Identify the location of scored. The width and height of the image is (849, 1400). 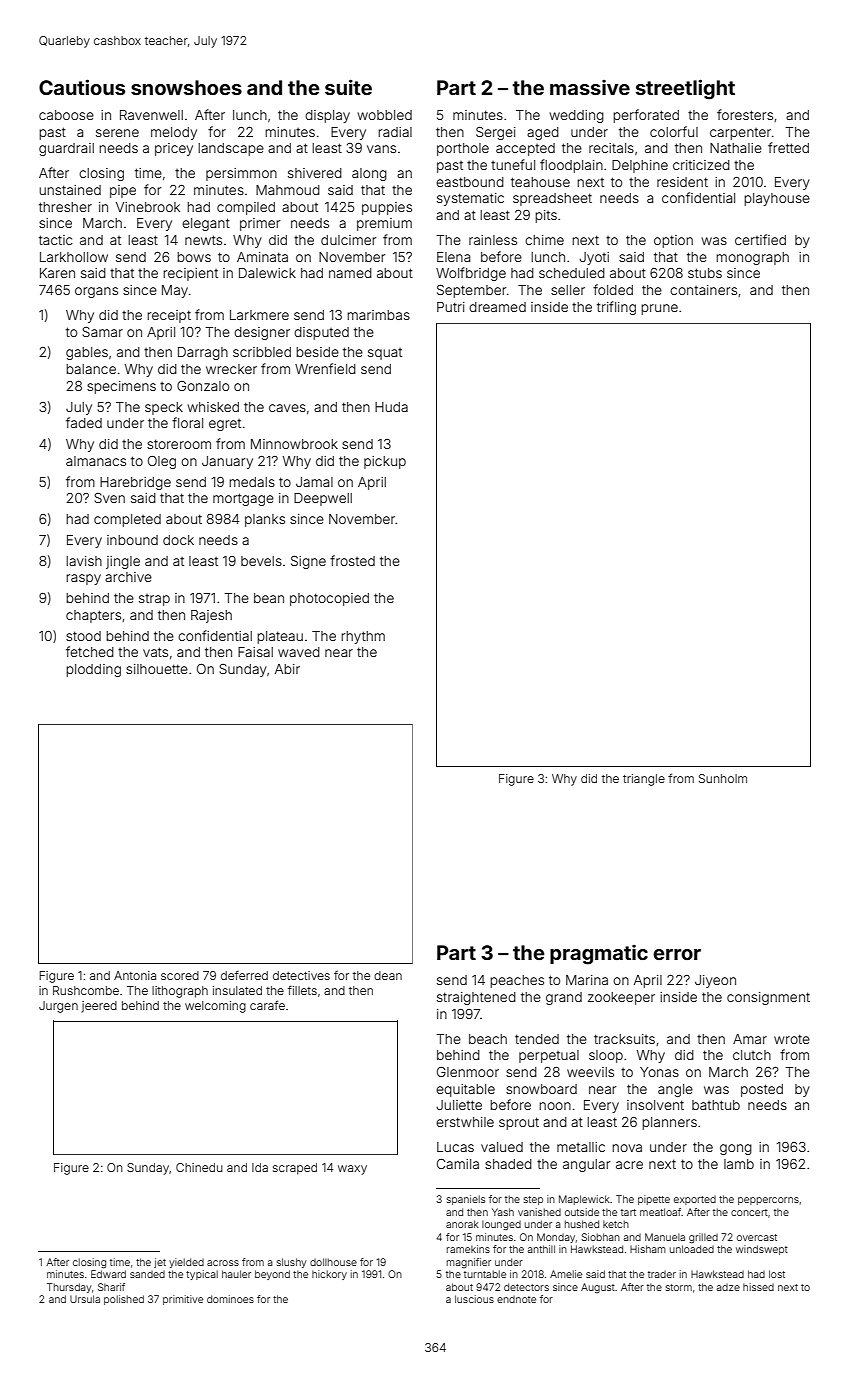
(180, 975).
